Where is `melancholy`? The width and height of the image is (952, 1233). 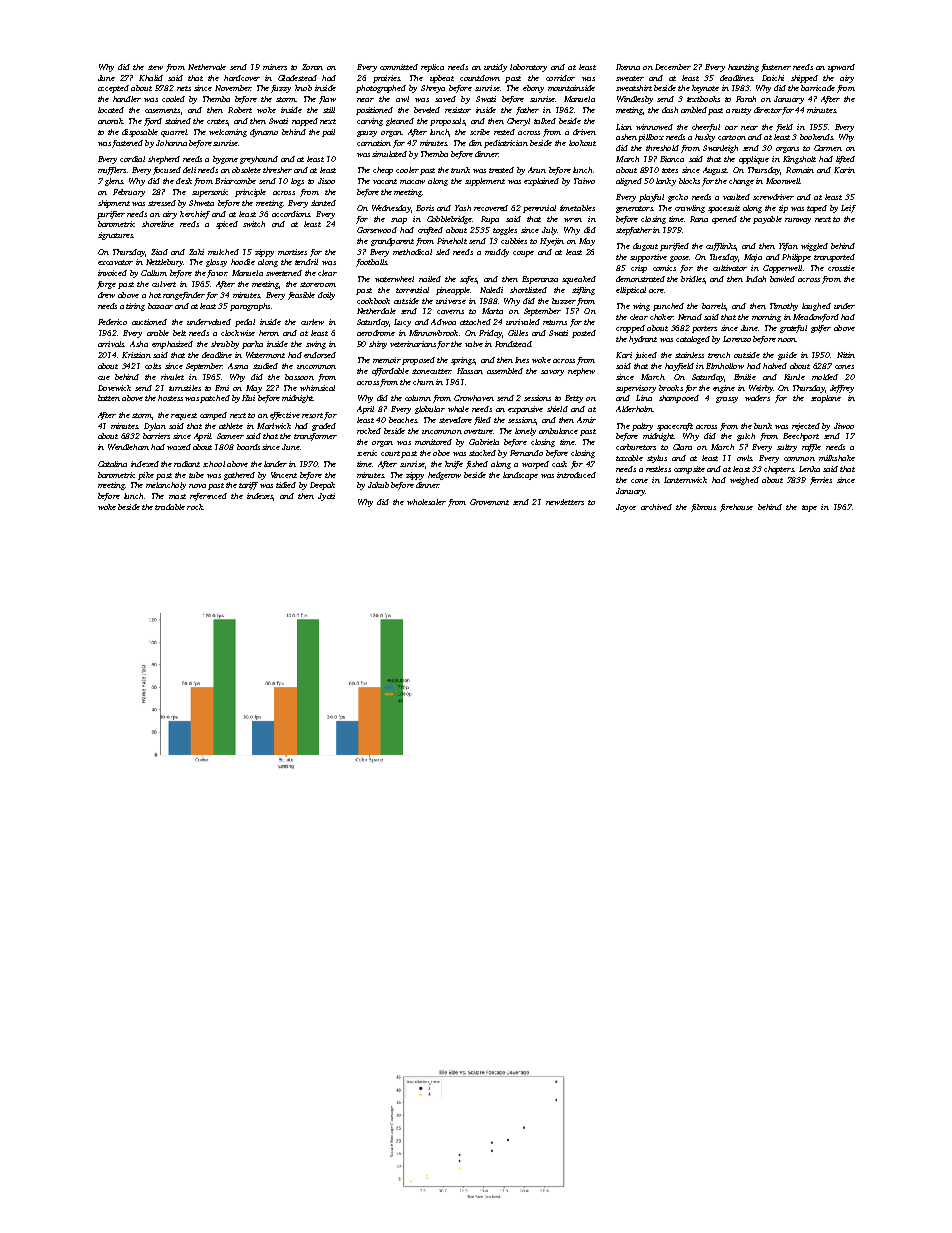
melancholy is located at coordinates (166, 486).
